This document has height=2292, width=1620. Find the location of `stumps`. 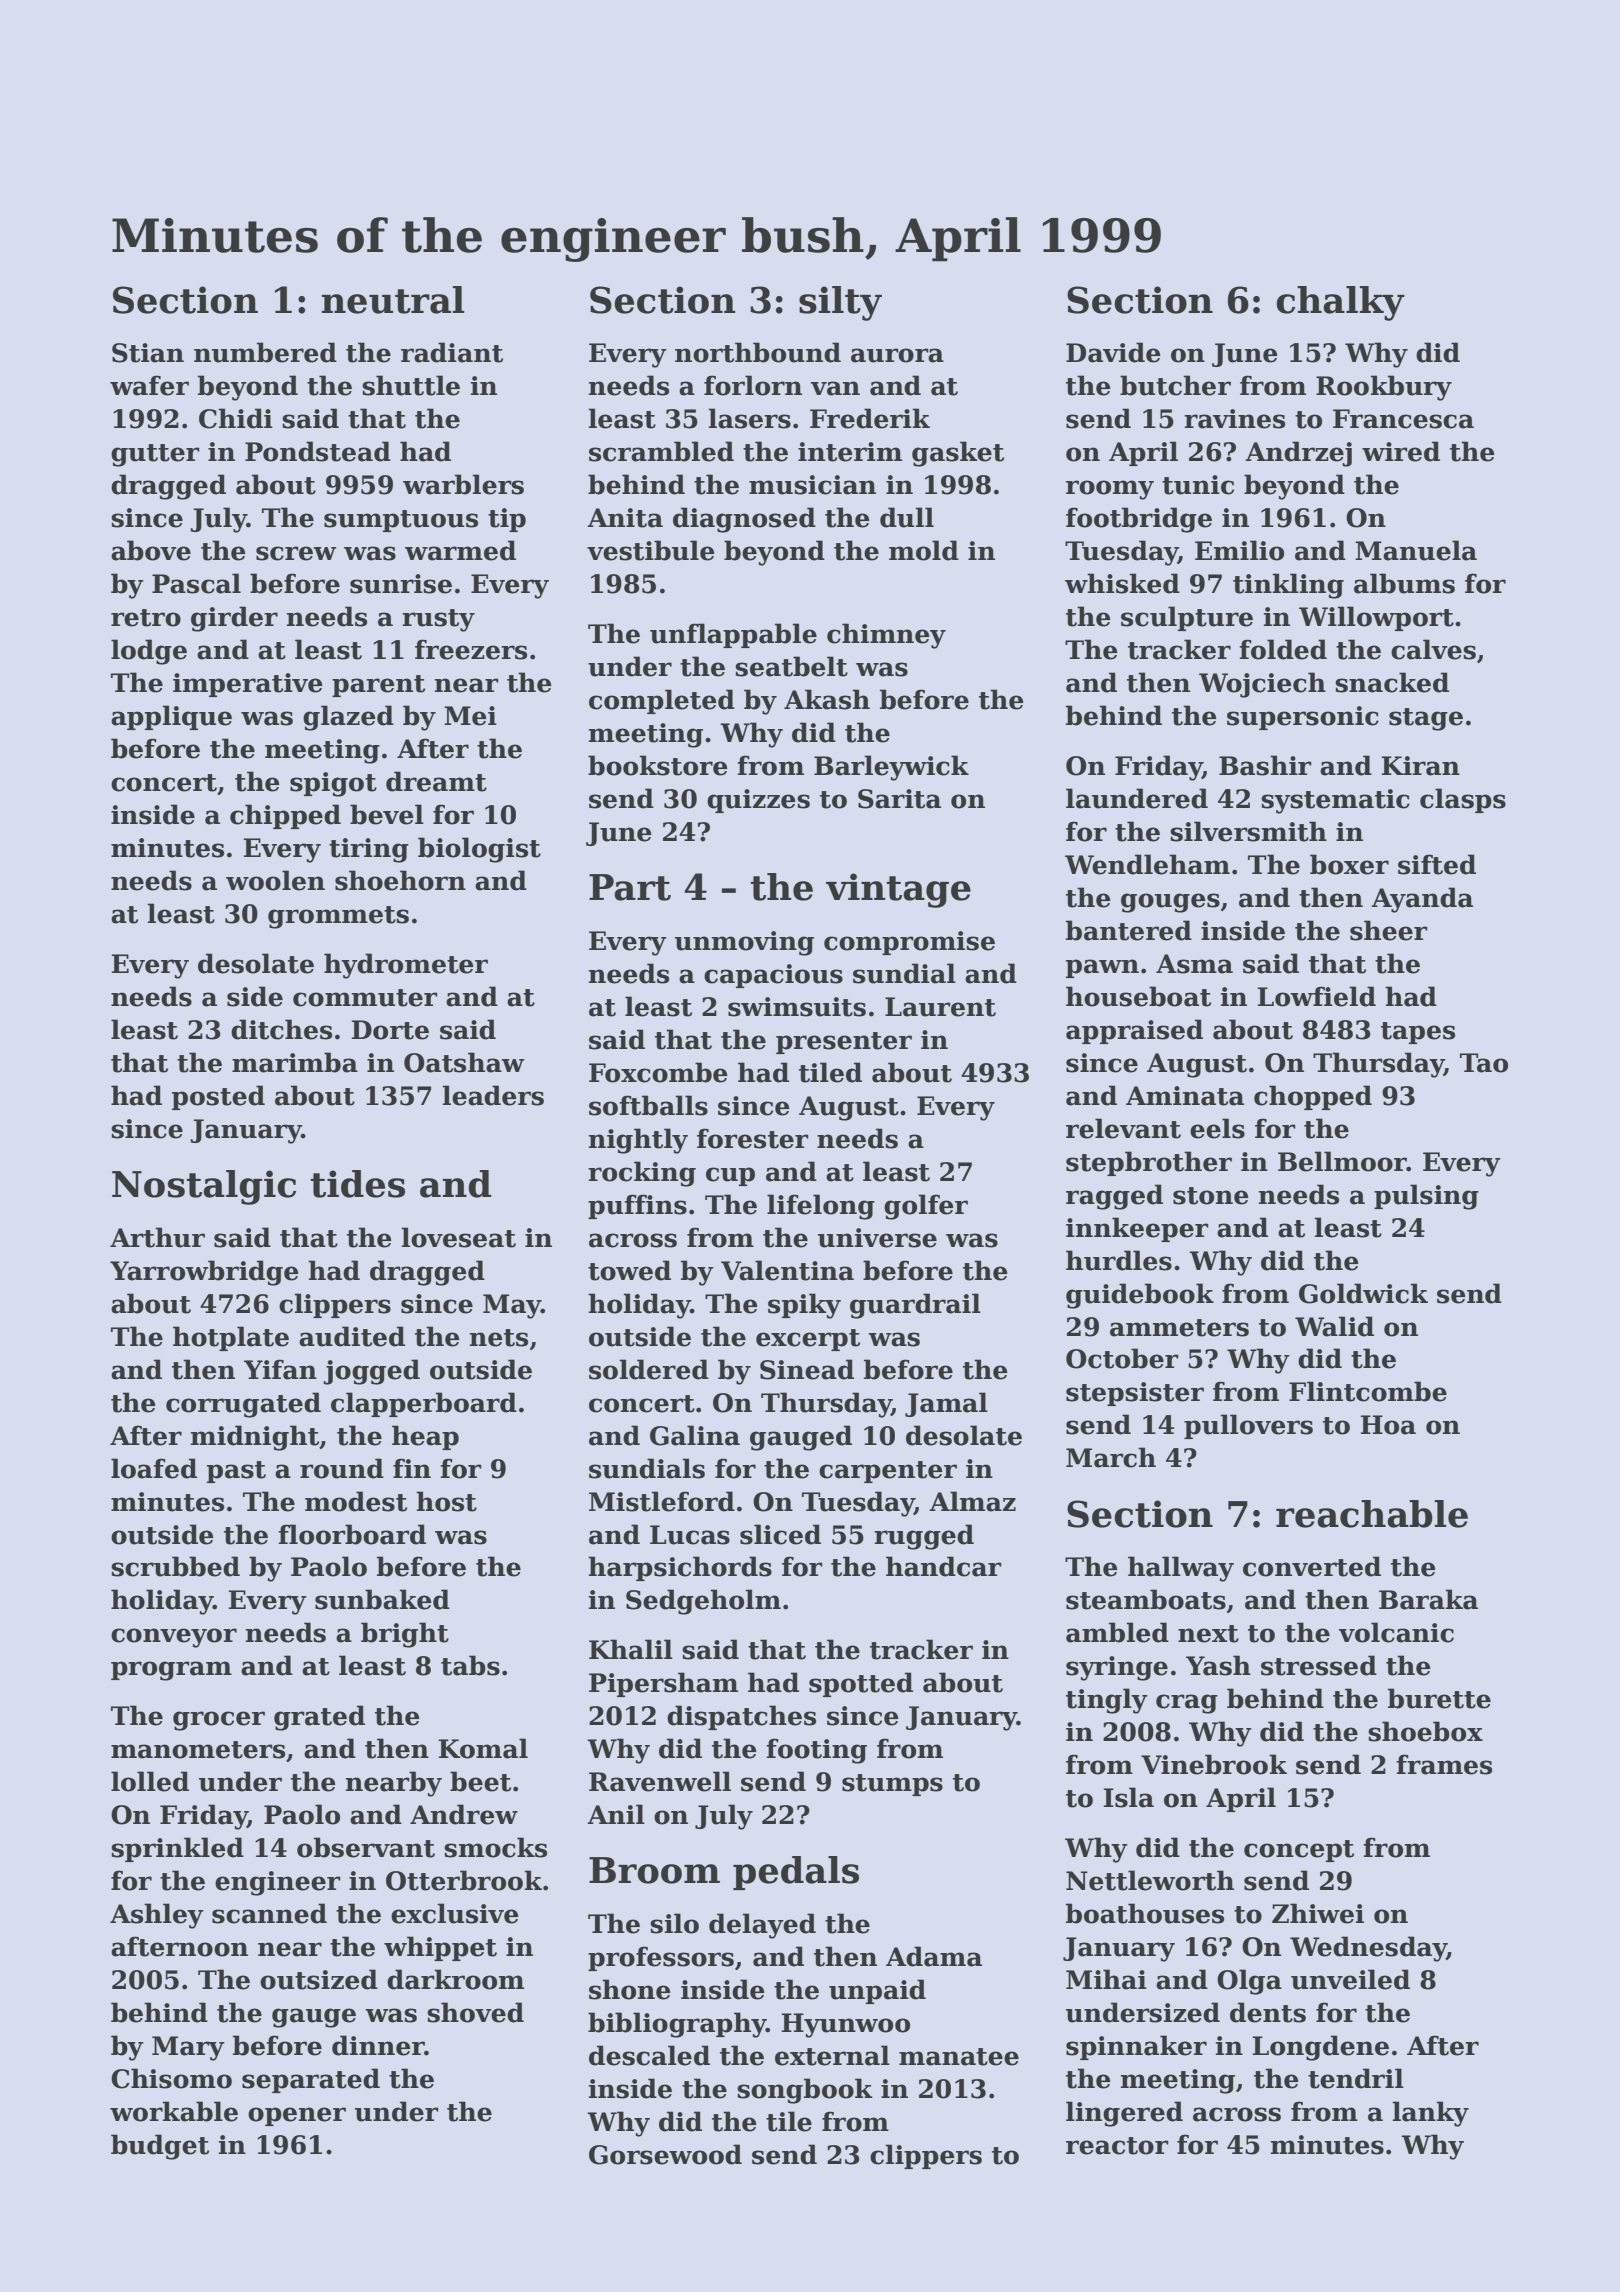

stumps is located at coordinates (892, 1785).
